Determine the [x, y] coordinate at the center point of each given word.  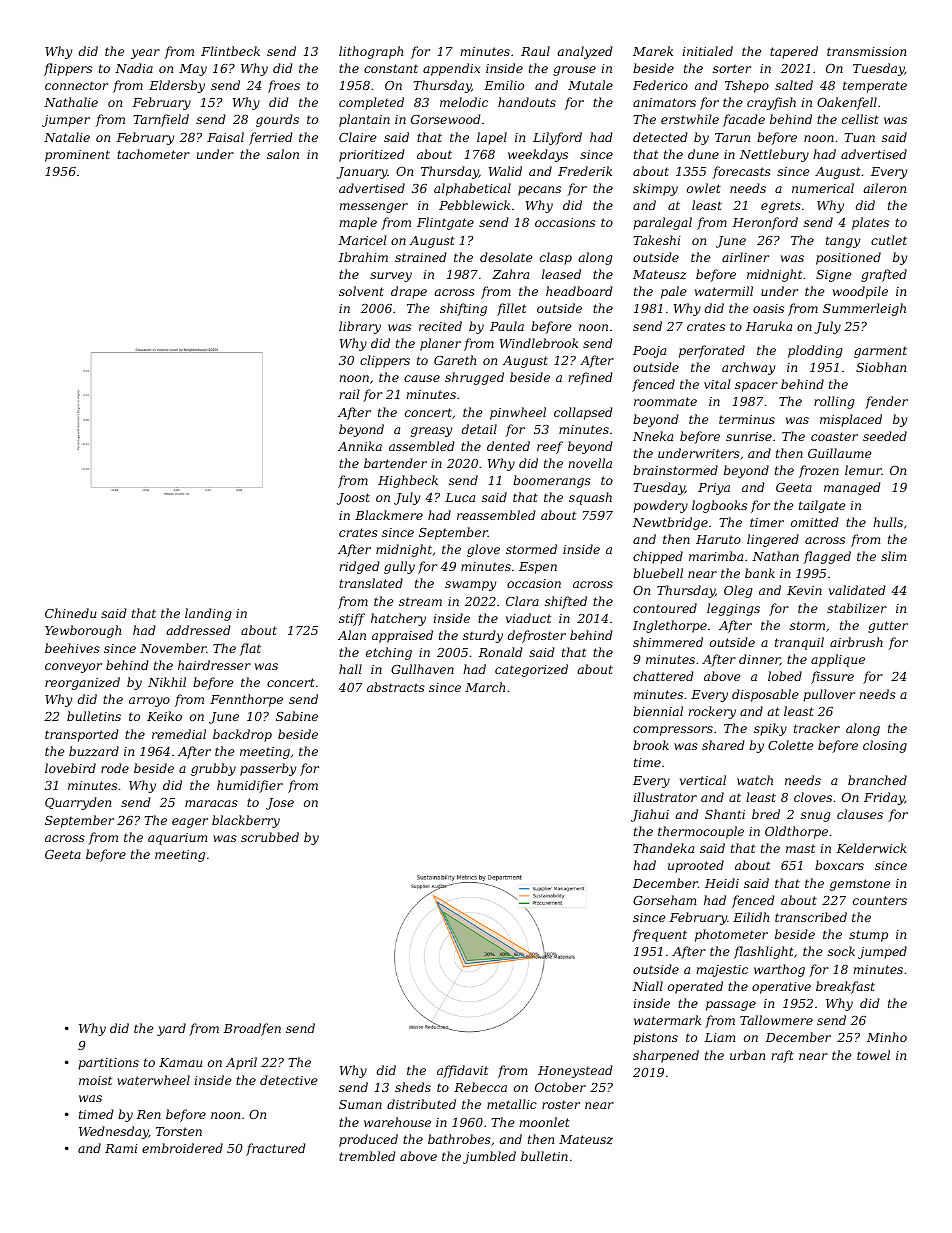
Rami [121, 1148]
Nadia [134, 68]
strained [421, 257]
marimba [716, 556]
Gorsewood [446, 119]
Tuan [859, 137]
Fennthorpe [246, 700]
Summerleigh [864, 309]
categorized [531, 670]
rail [349, 394]
